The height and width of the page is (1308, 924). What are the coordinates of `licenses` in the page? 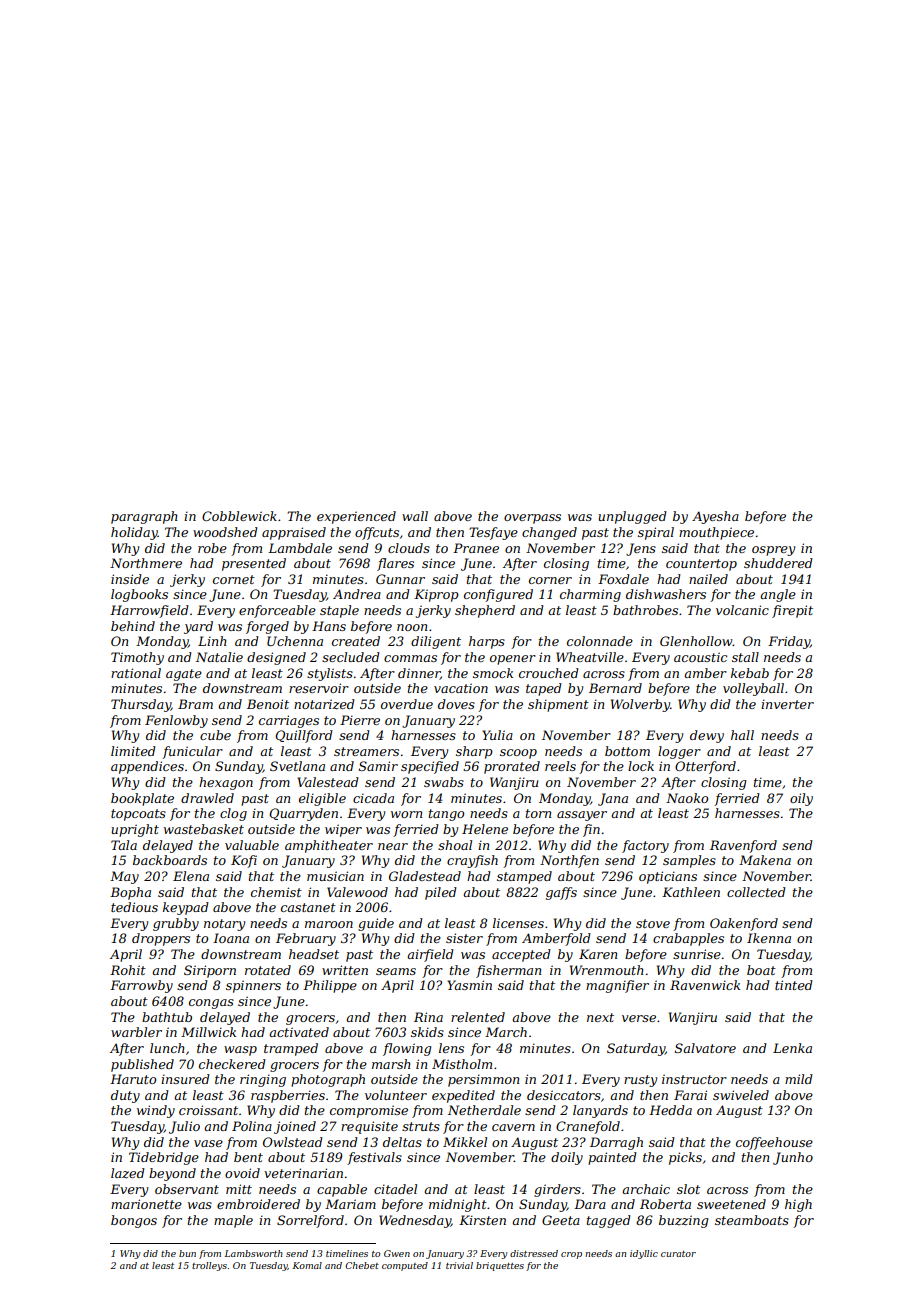 It's located at (518, 923).
